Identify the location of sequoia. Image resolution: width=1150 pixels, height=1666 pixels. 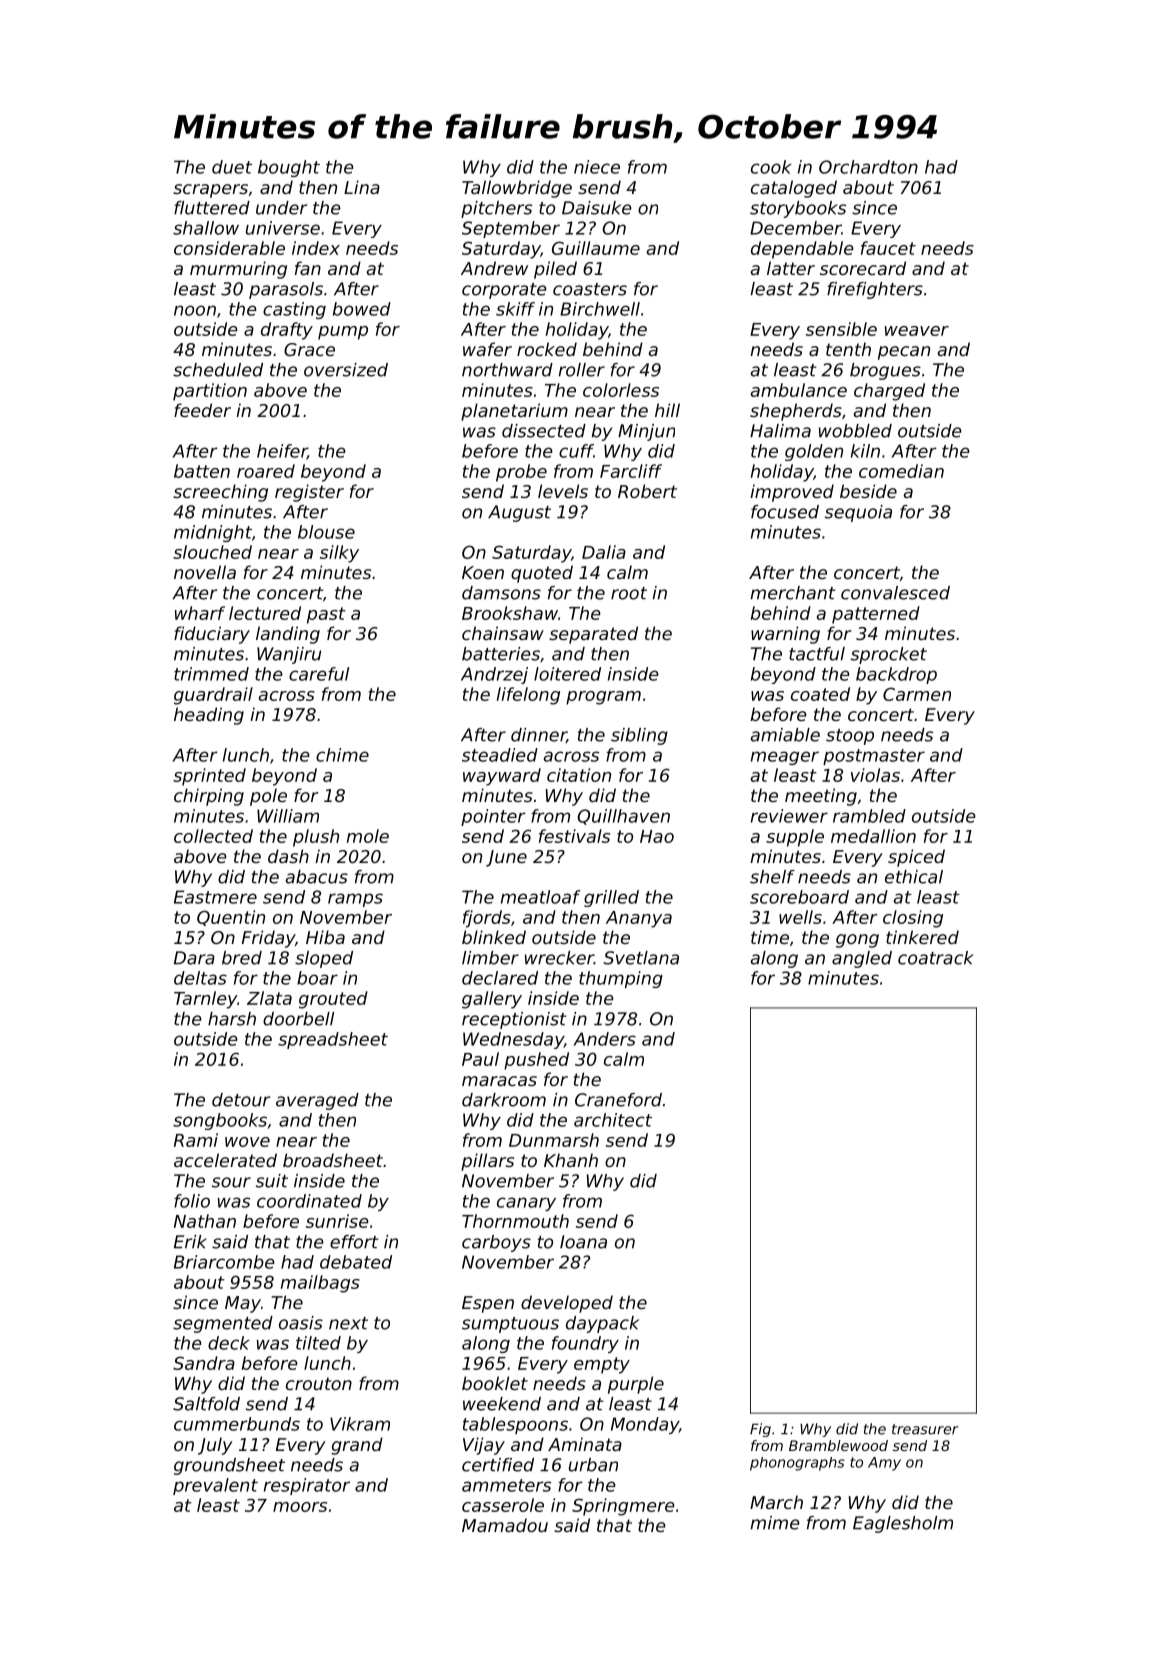
(858, 513).
